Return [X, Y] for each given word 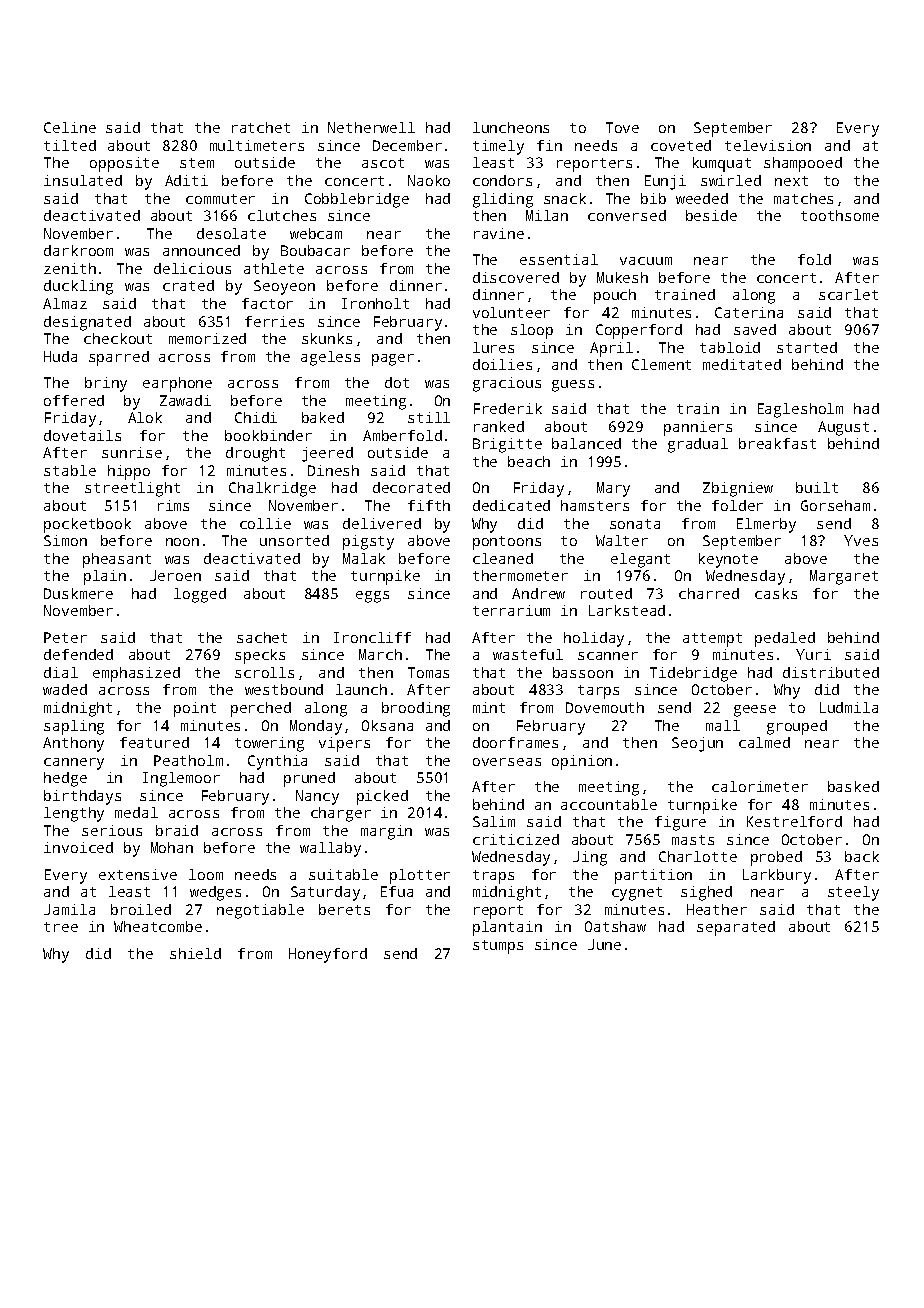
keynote [728, 560]
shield [195, 953]
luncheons [511, 127]
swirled [731, 180]
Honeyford [328, 955]
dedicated [511, 505]
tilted [70, 145]
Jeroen [175, 575]
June [604, 944]
